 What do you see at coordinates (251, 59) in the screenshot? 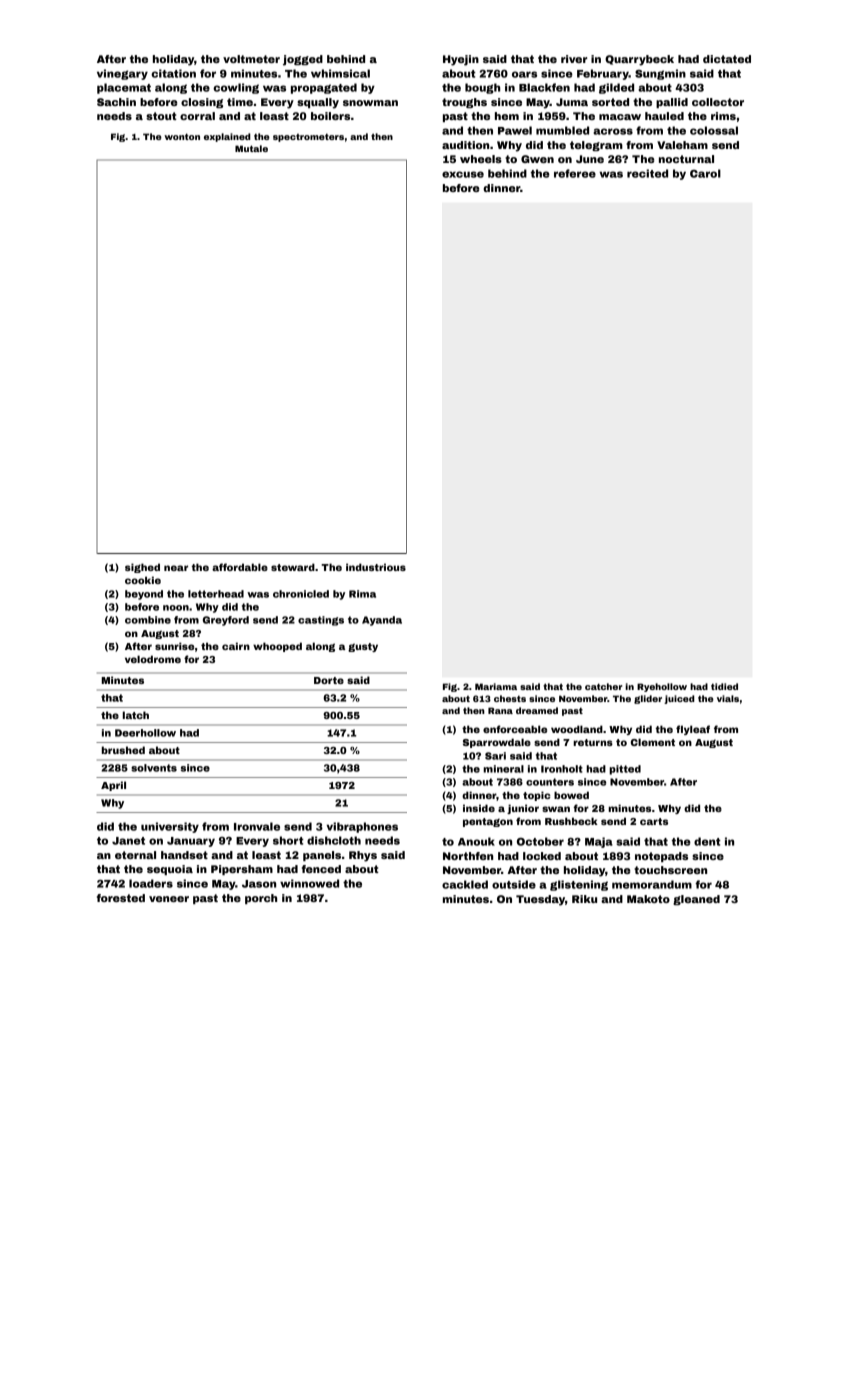
I see `voltmeter` at bounding box center [251, 59].
